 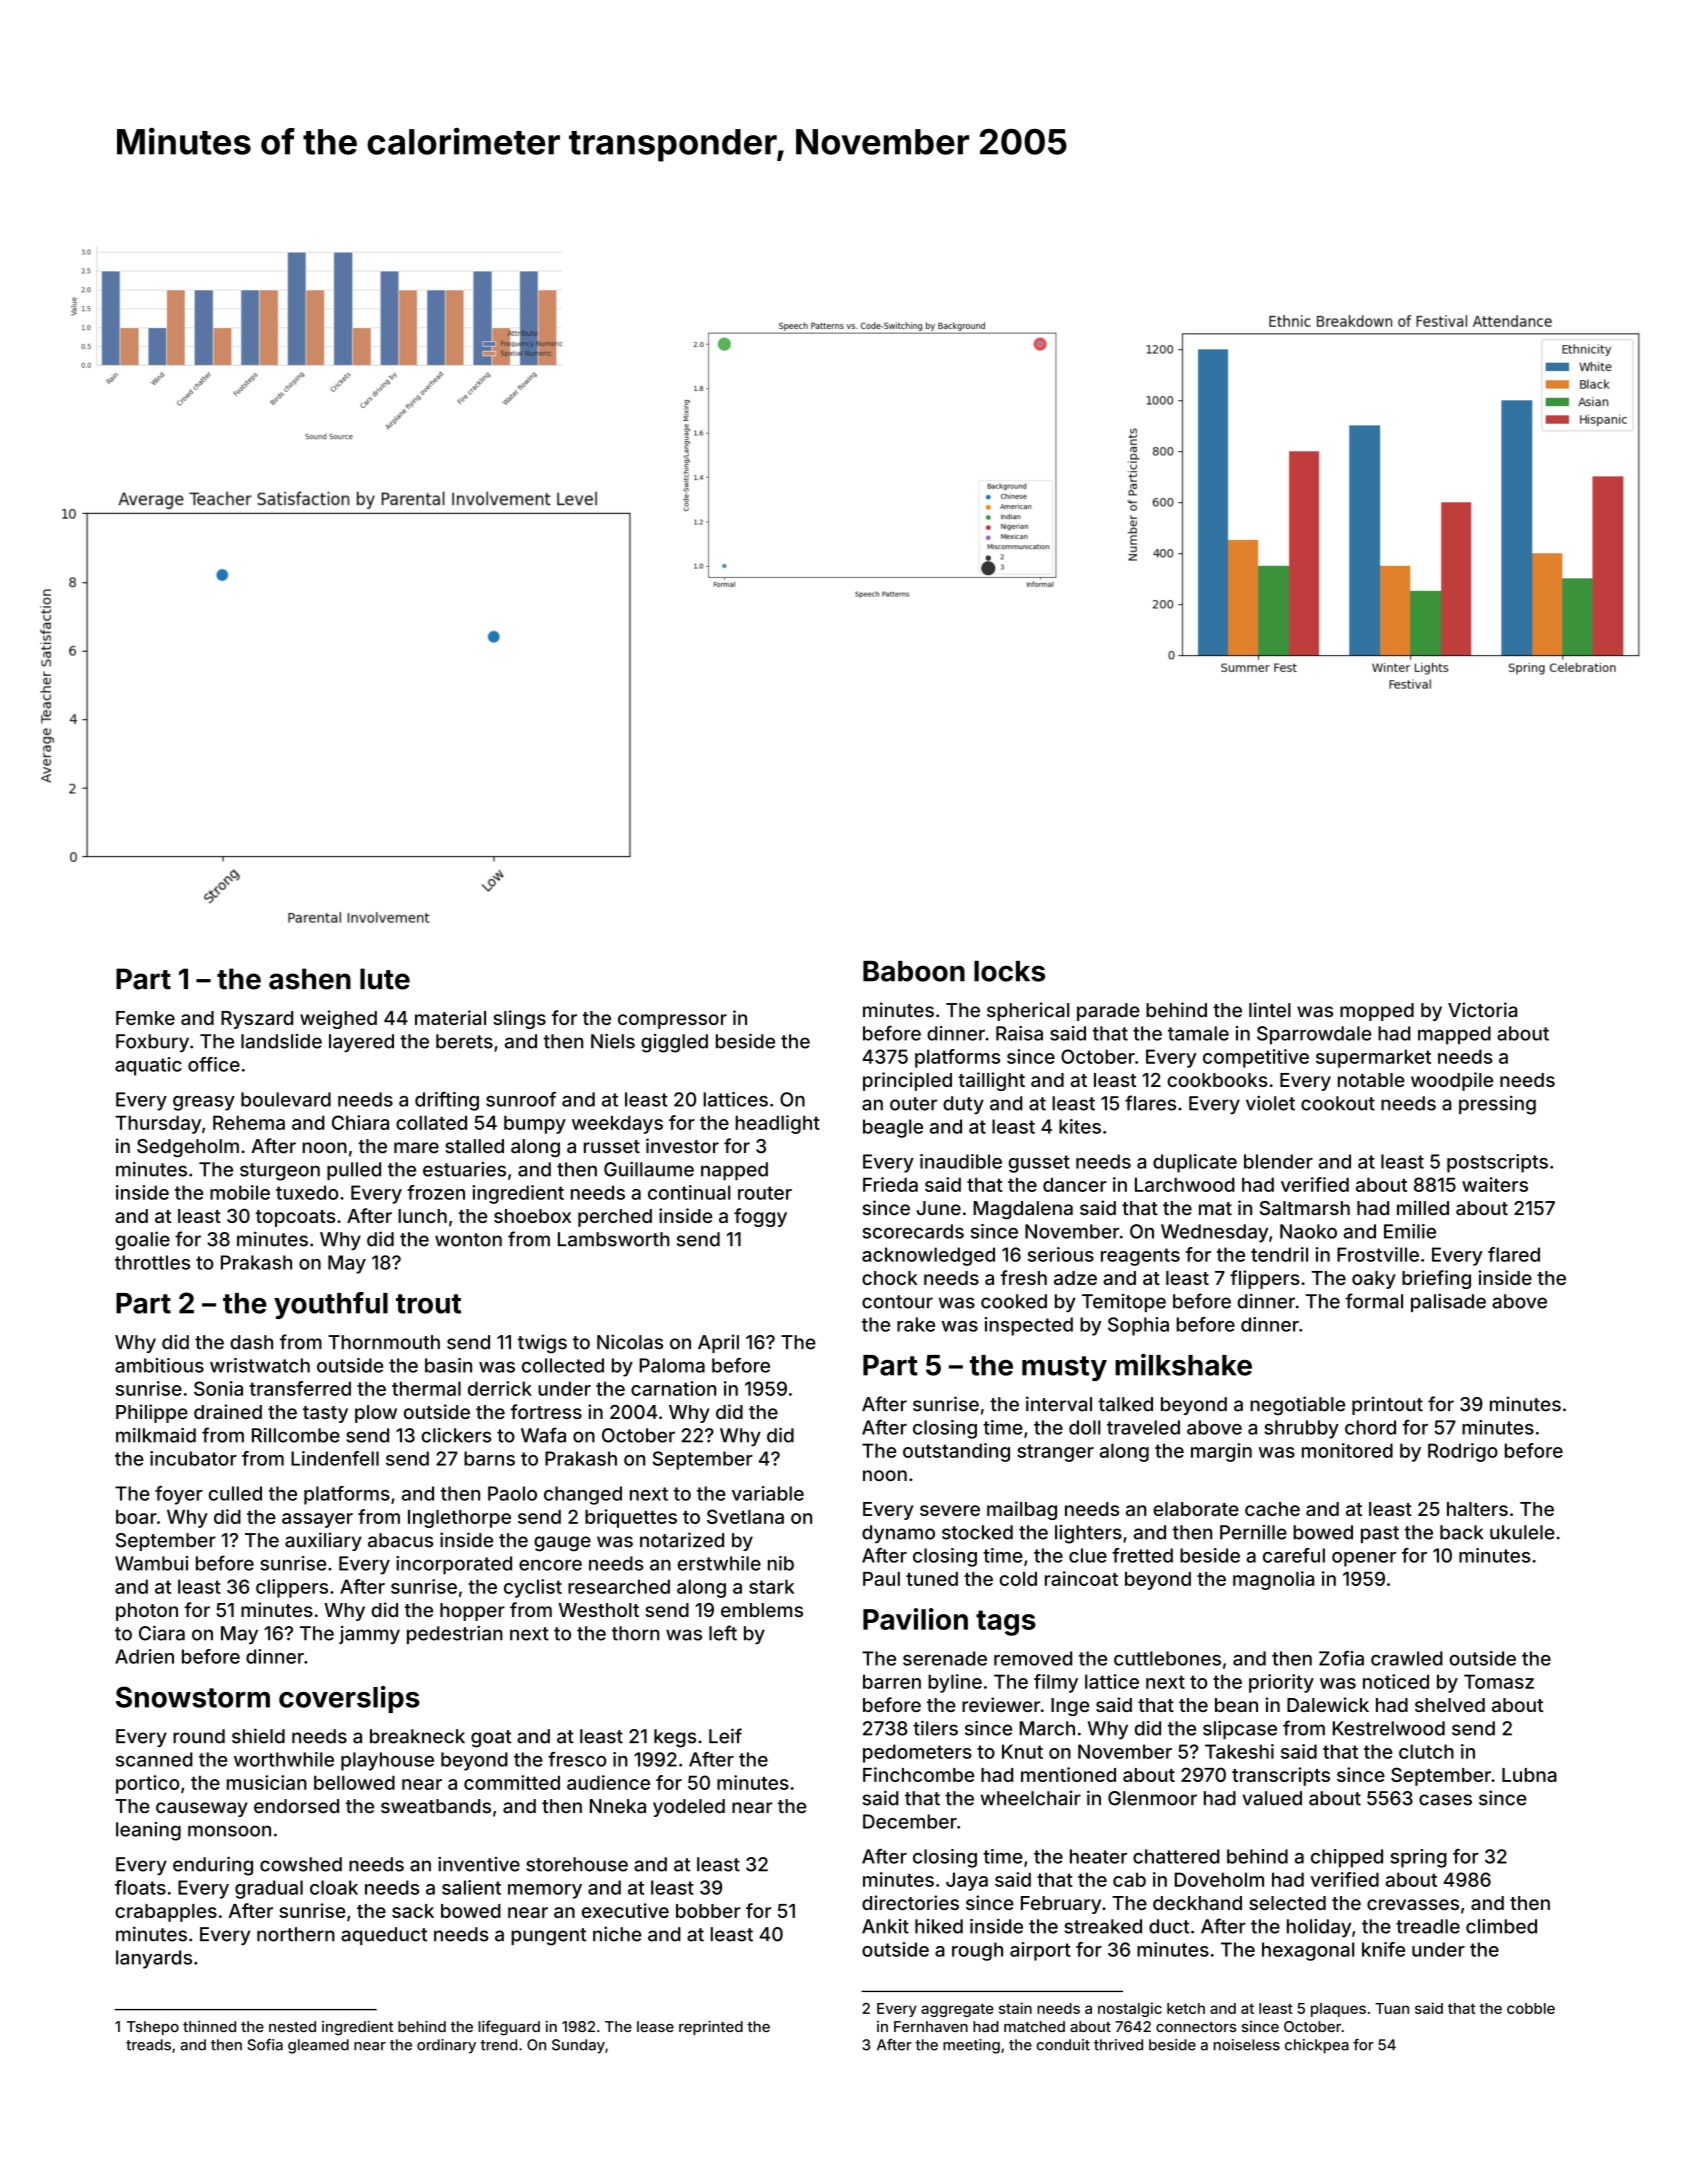 I want to click on trend, so click(x=498, y=2045).
